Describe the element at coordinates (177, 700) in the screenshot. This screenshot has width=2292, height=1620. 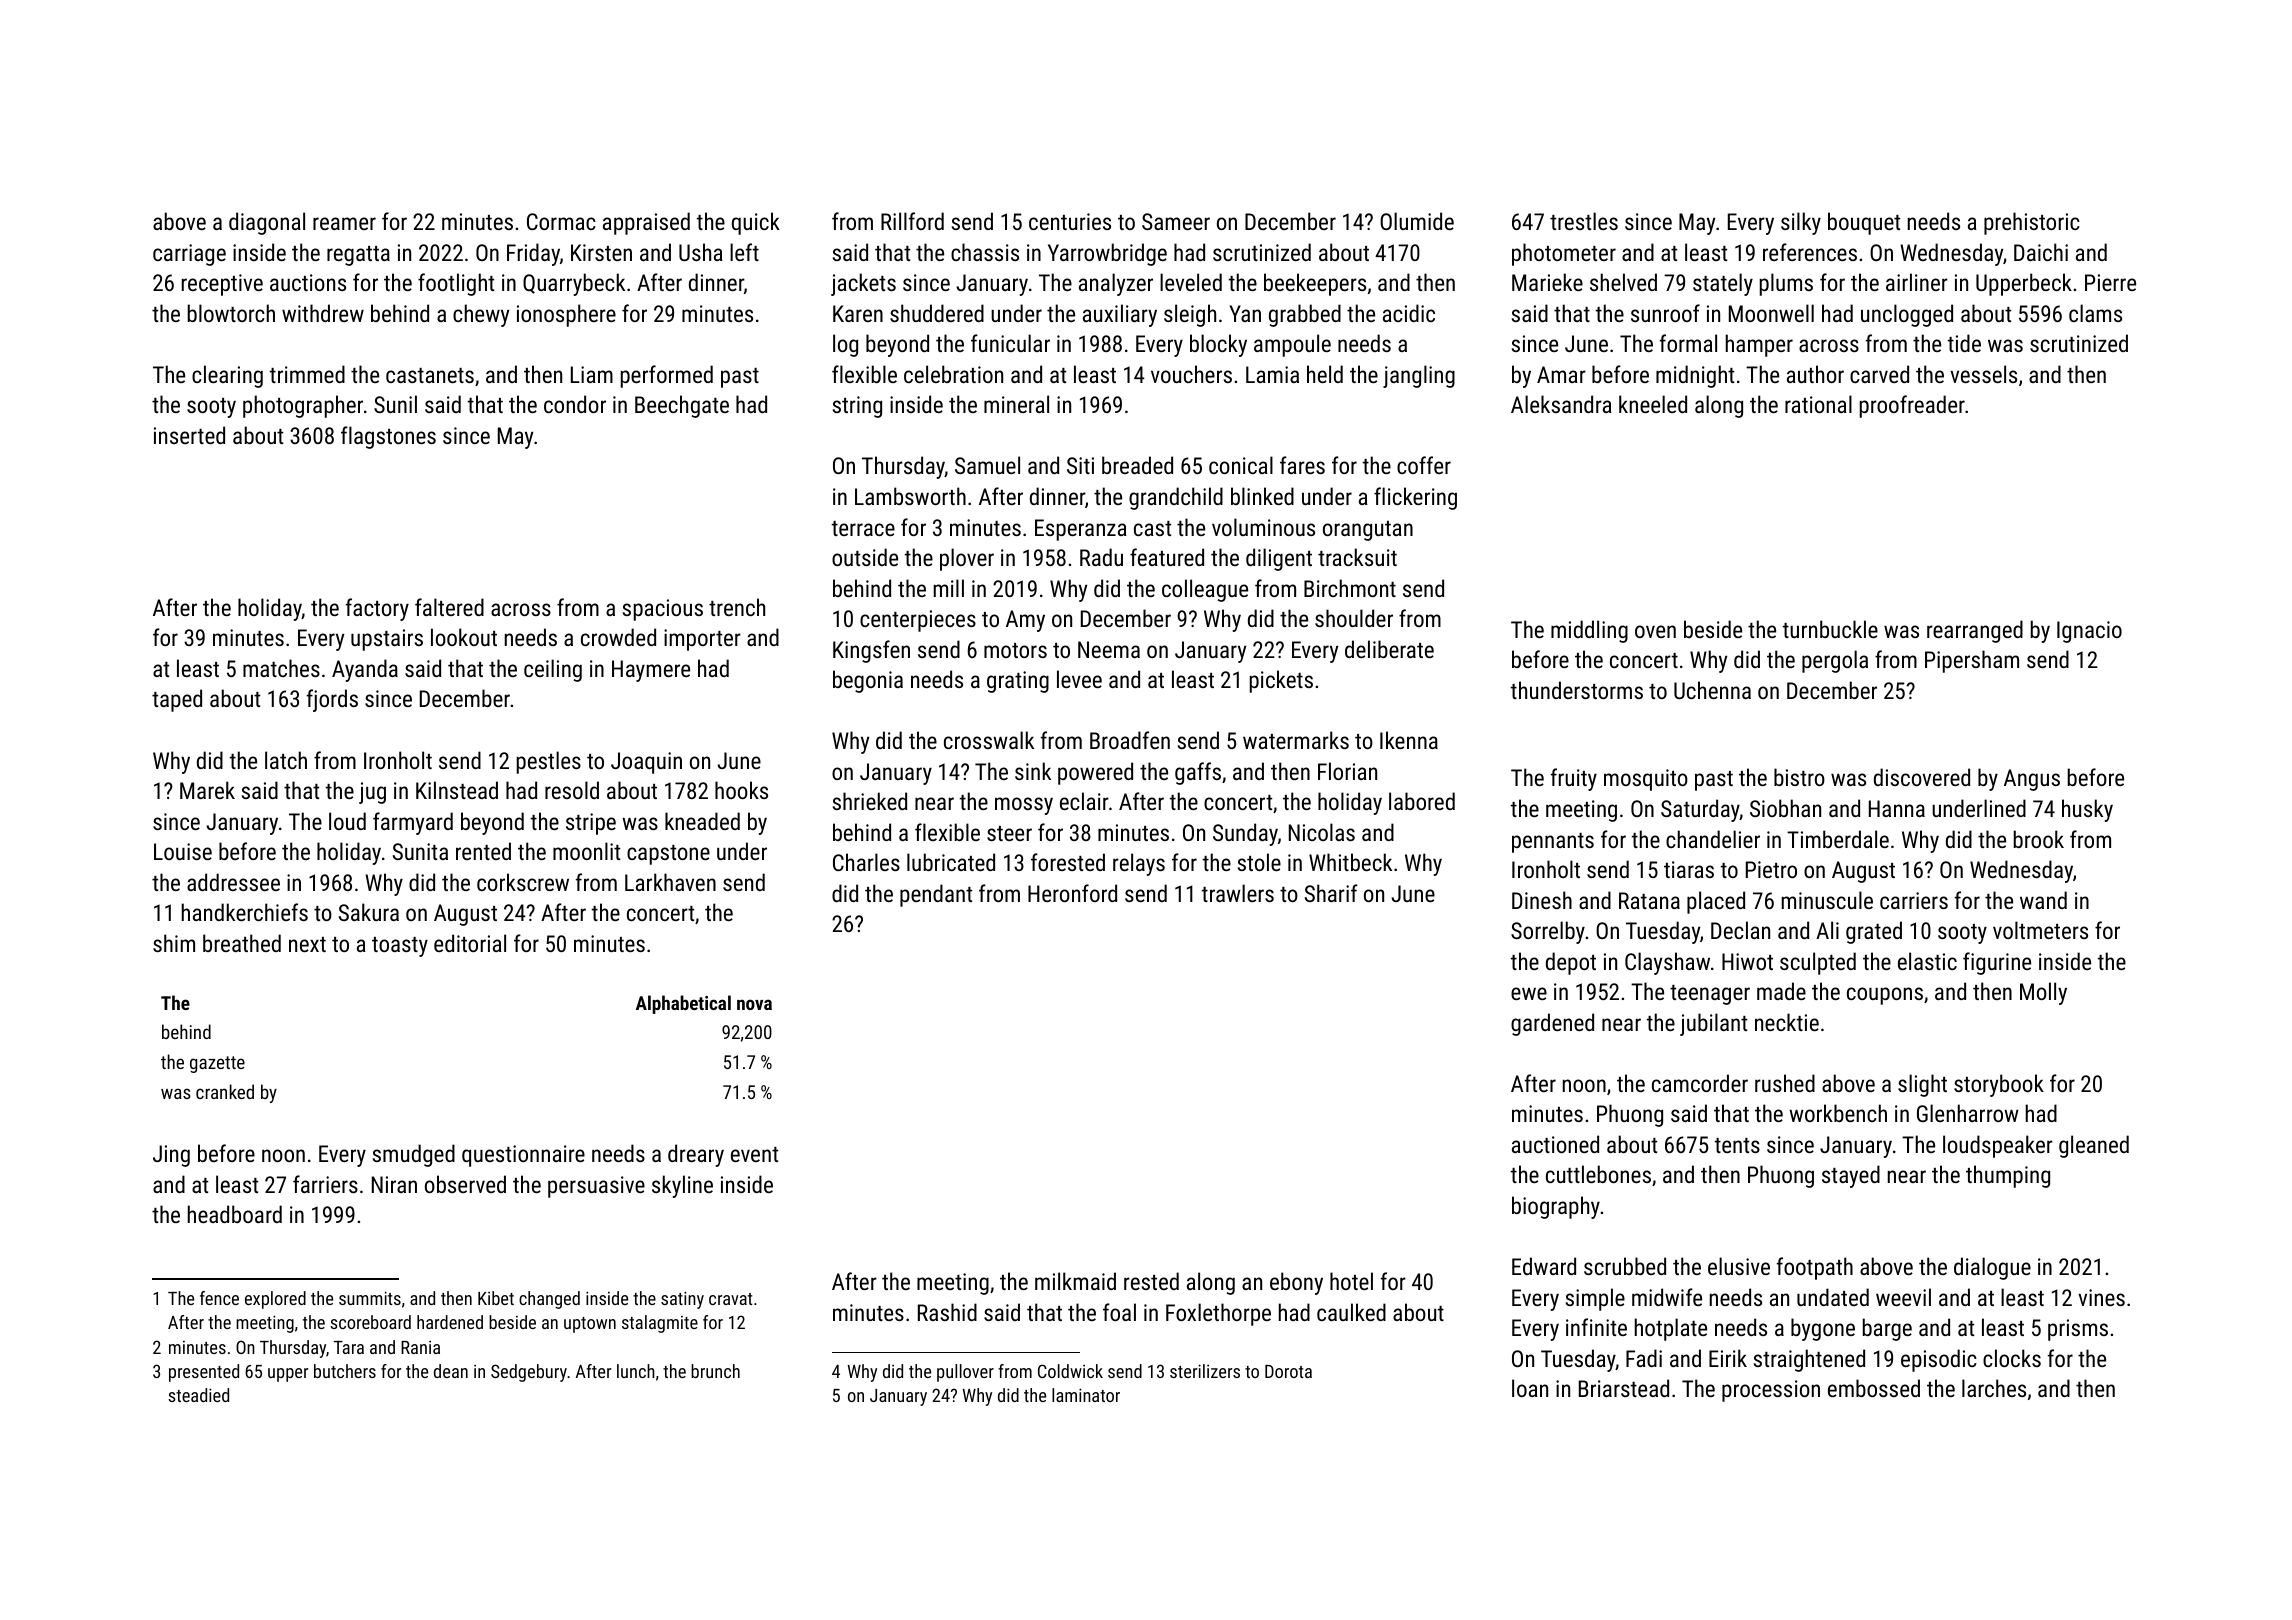
I see `taped` at that location.
